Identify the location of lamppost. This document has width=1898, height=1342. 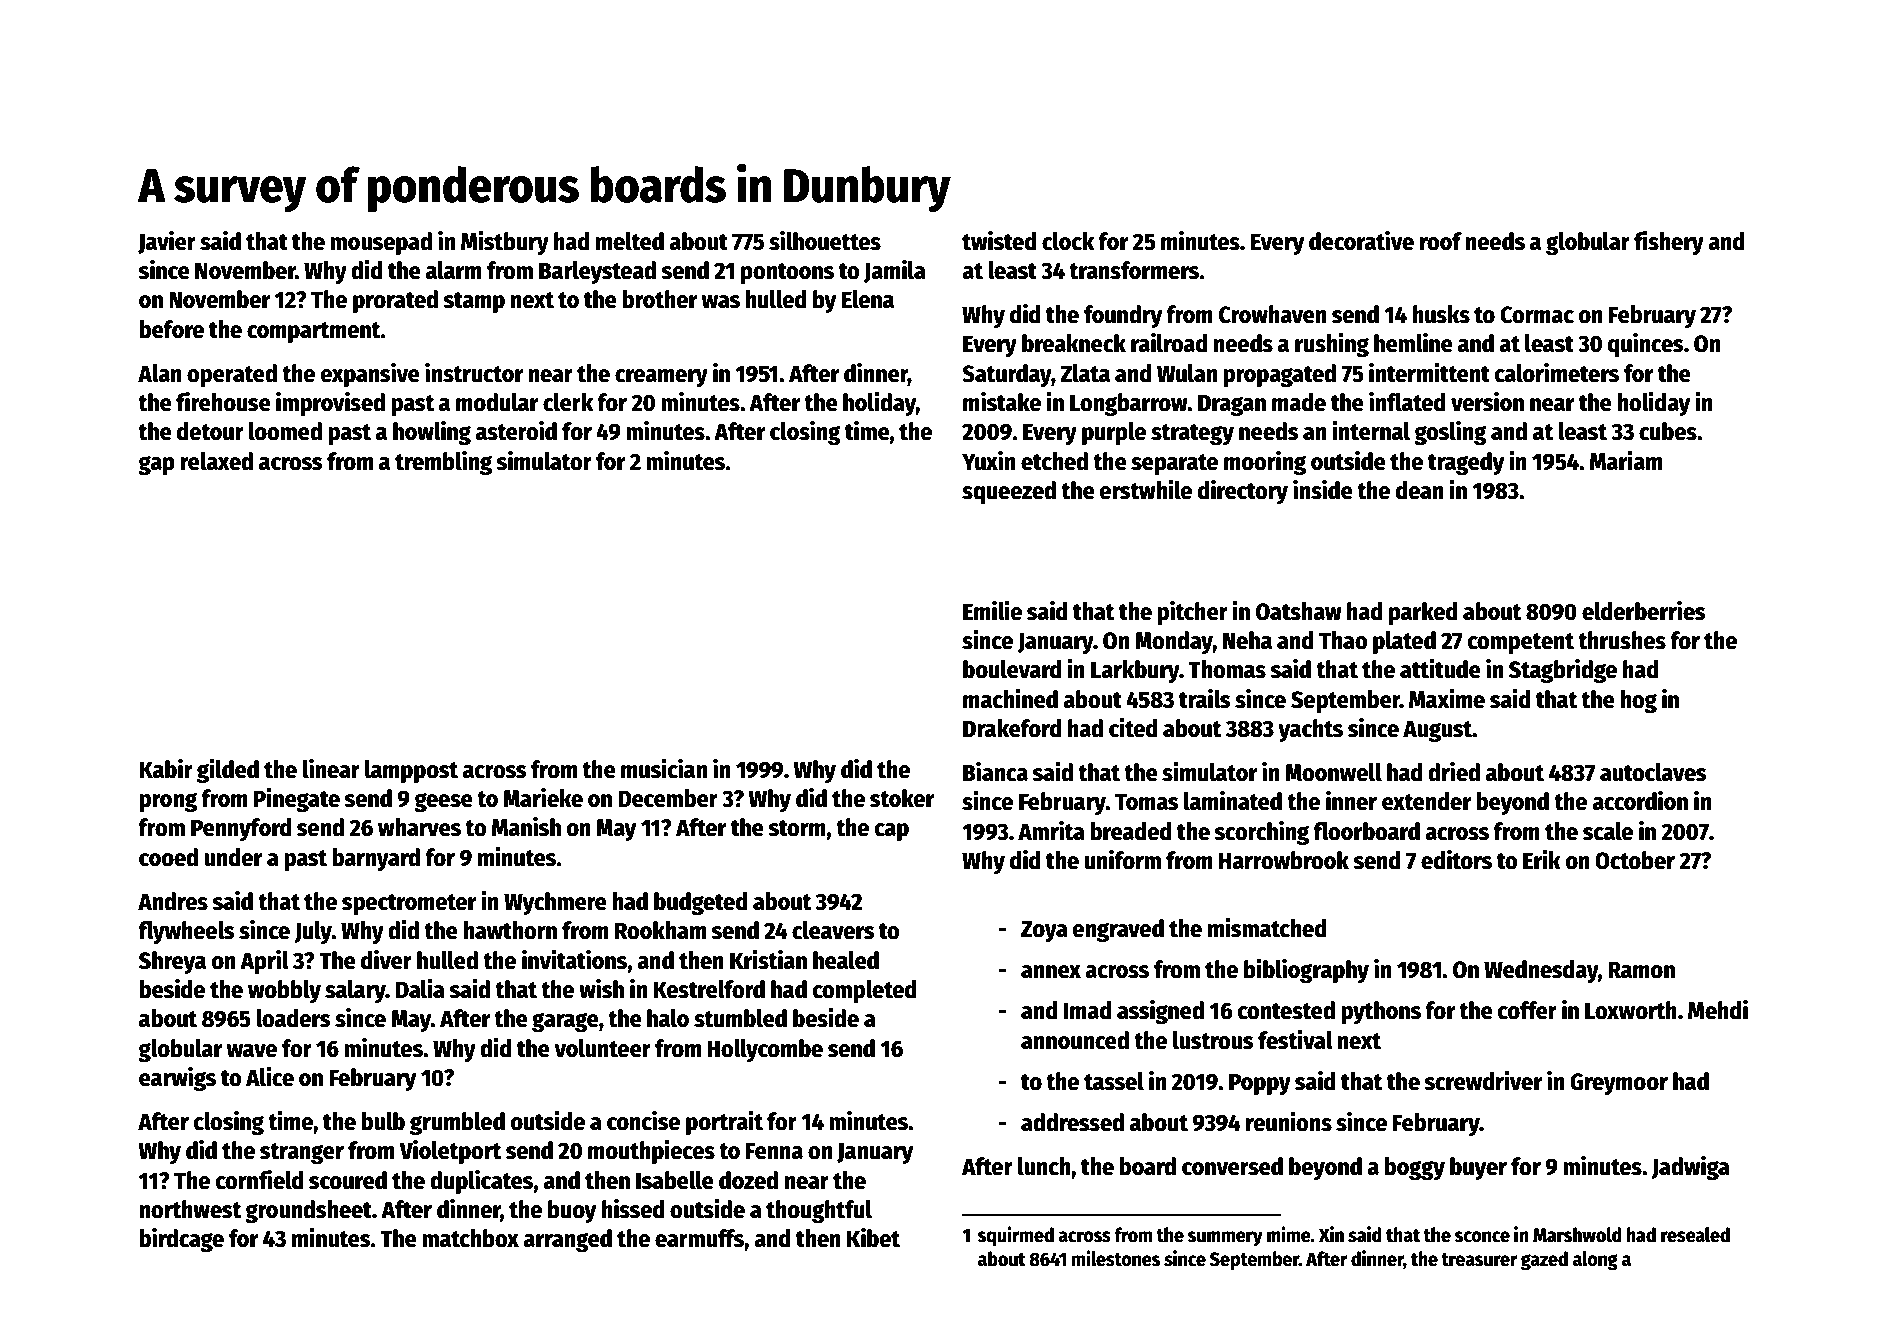
(411, 771).
